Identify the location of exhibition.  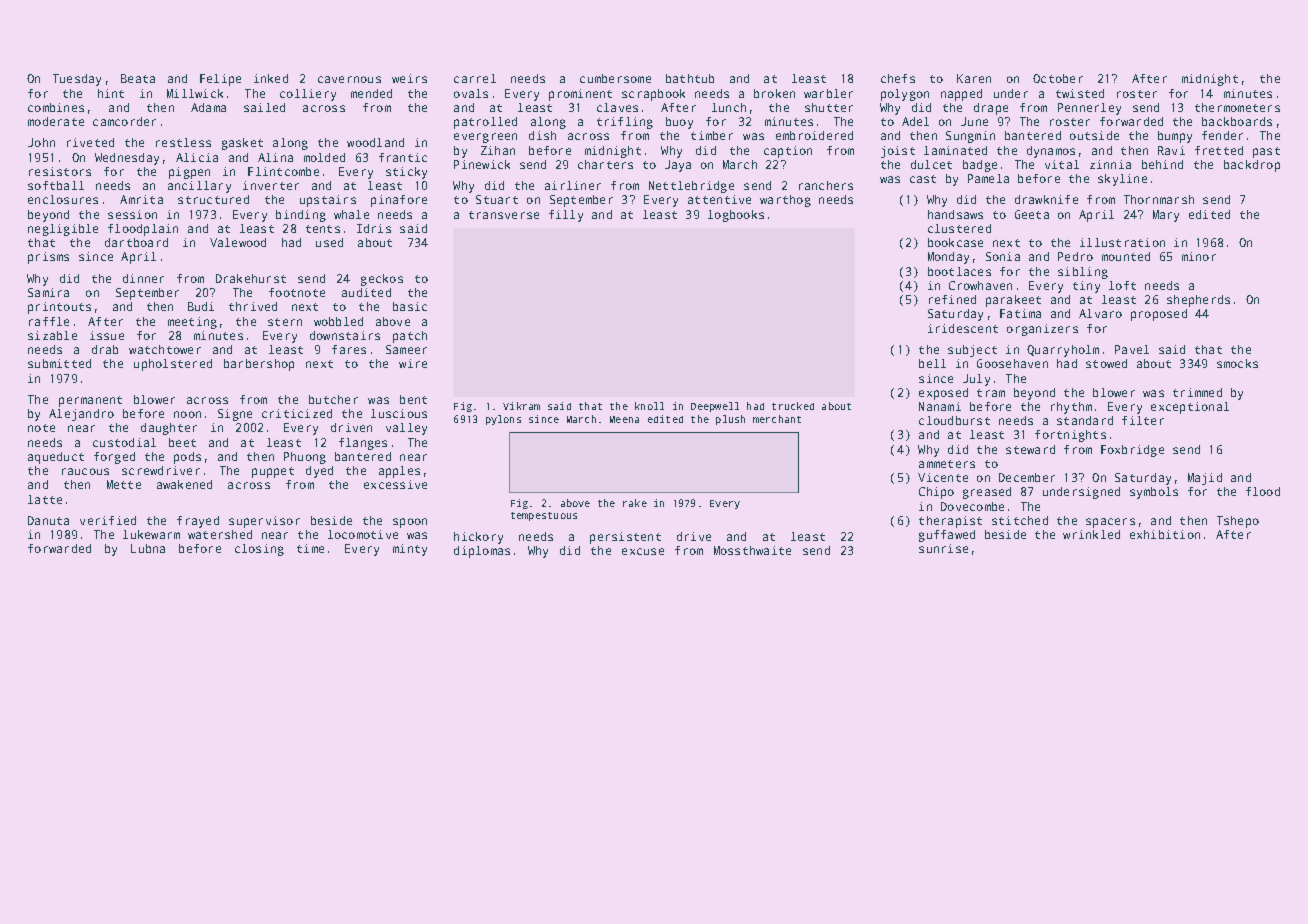
(1165, 534).
